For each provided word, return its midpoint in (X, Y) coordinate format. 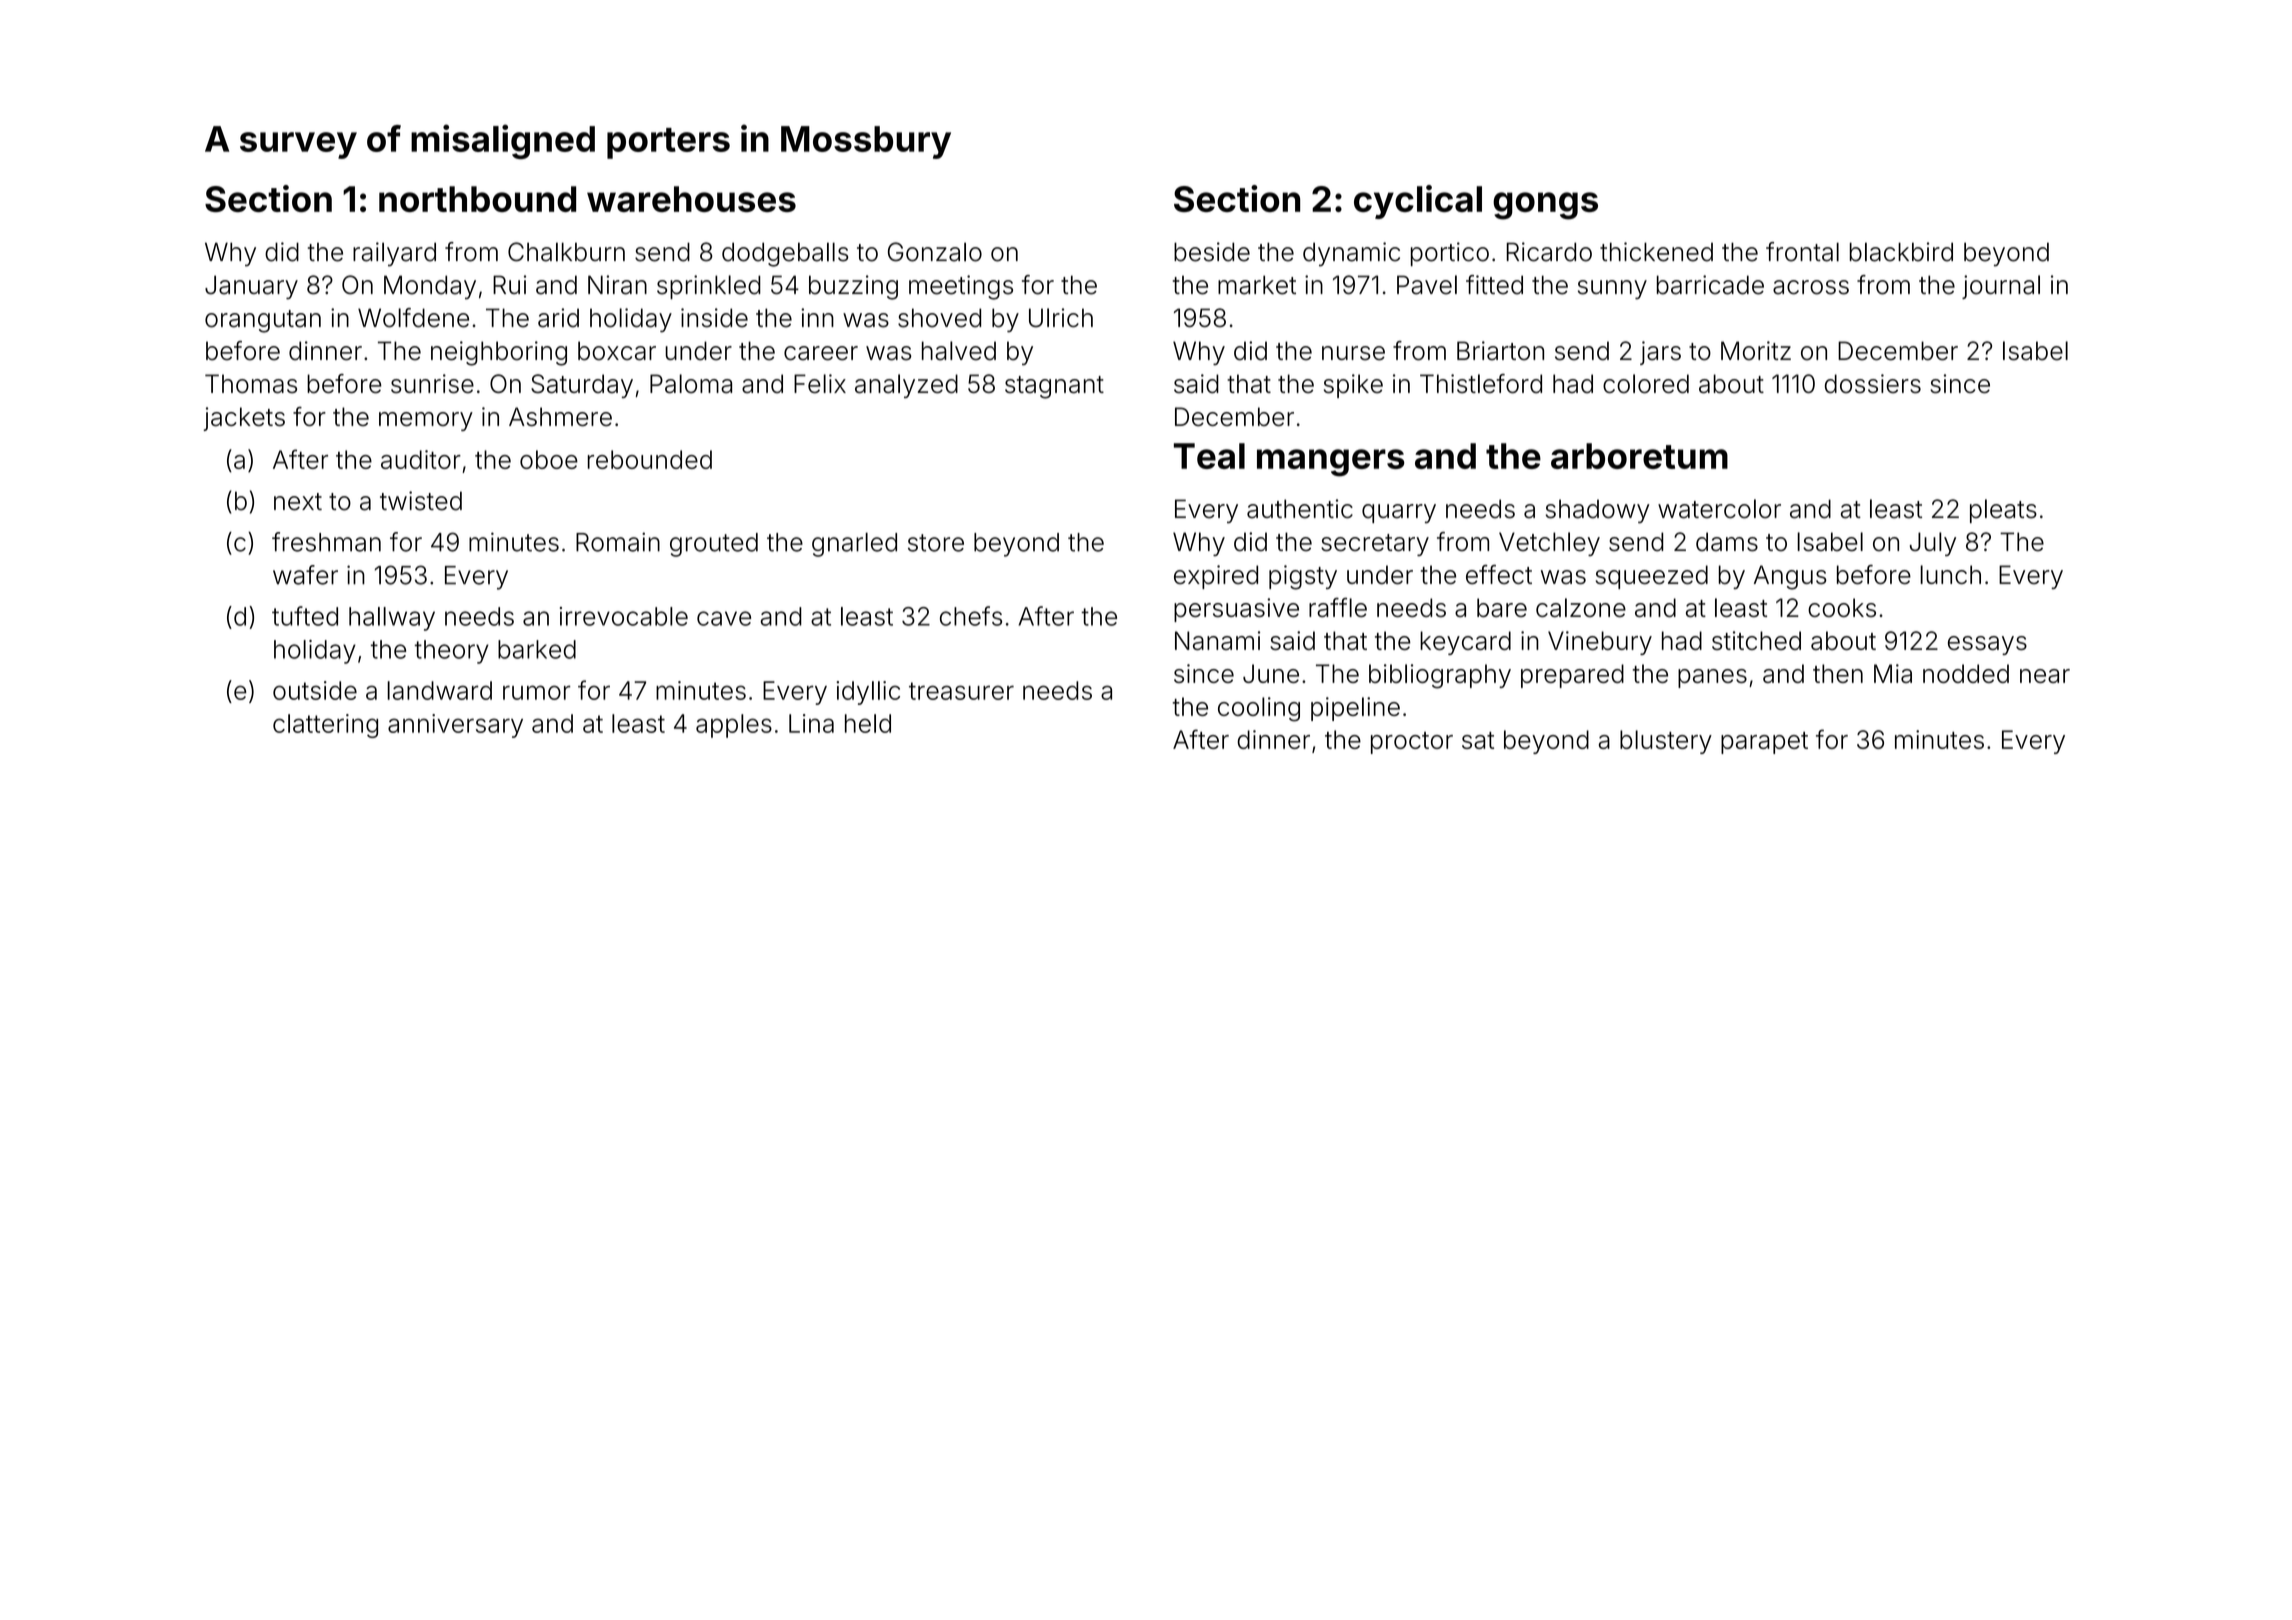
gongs (1545, 206)
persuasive (1236, 610)
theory (452, 652)
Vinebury (1600, 643)
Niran (617, 285)
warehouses (691, 199)
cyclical (1418, 202)
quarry (1399, 513)
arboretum (1639, 456)
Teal (1209, 456)
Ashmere (560, 416)
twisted (421, 501)
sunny (1612, 290)
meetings (961, 287)
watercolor (1719, 509)
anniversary (455, 726)
